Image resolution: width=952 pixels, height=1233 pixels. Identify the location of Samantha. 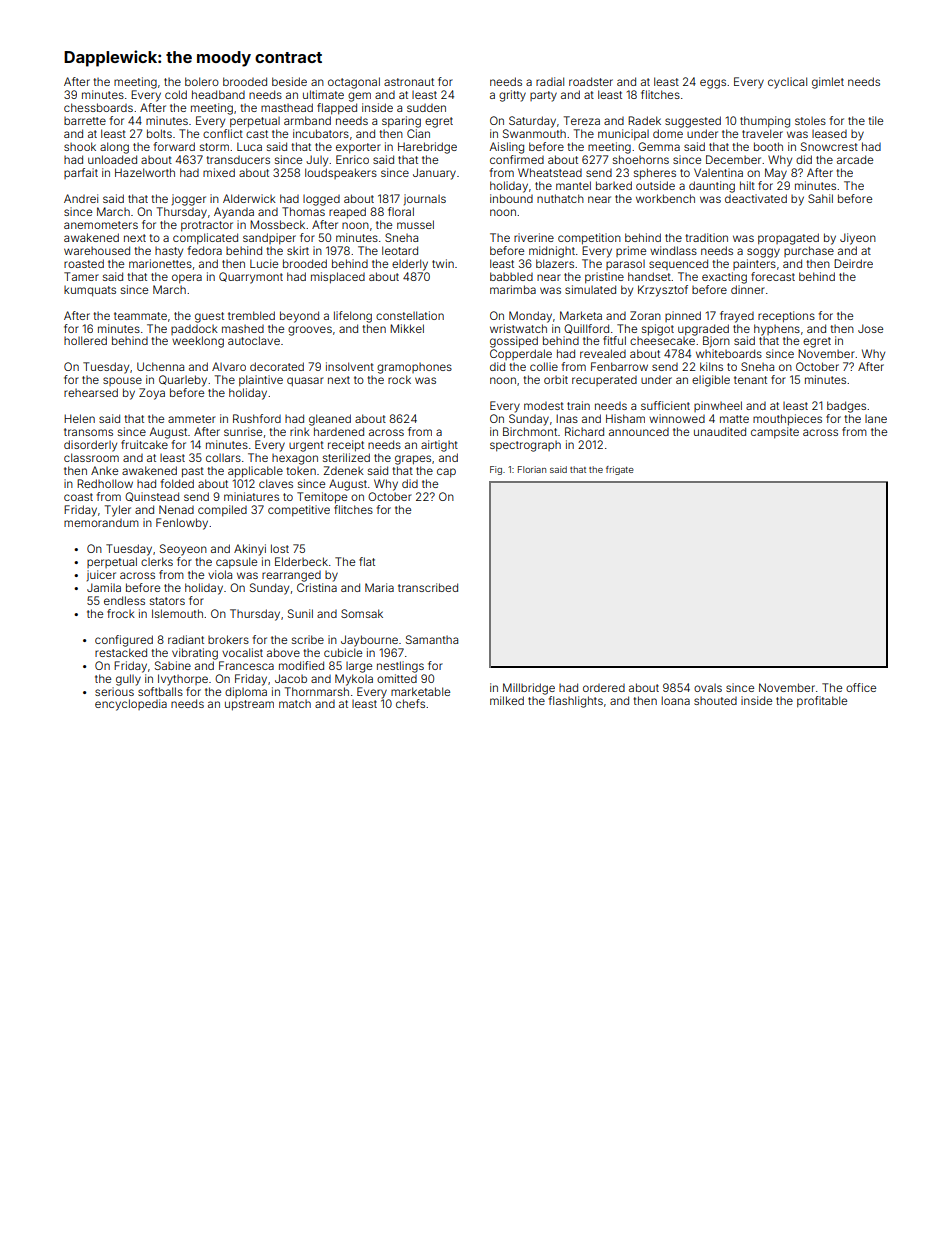
(432, 639).
